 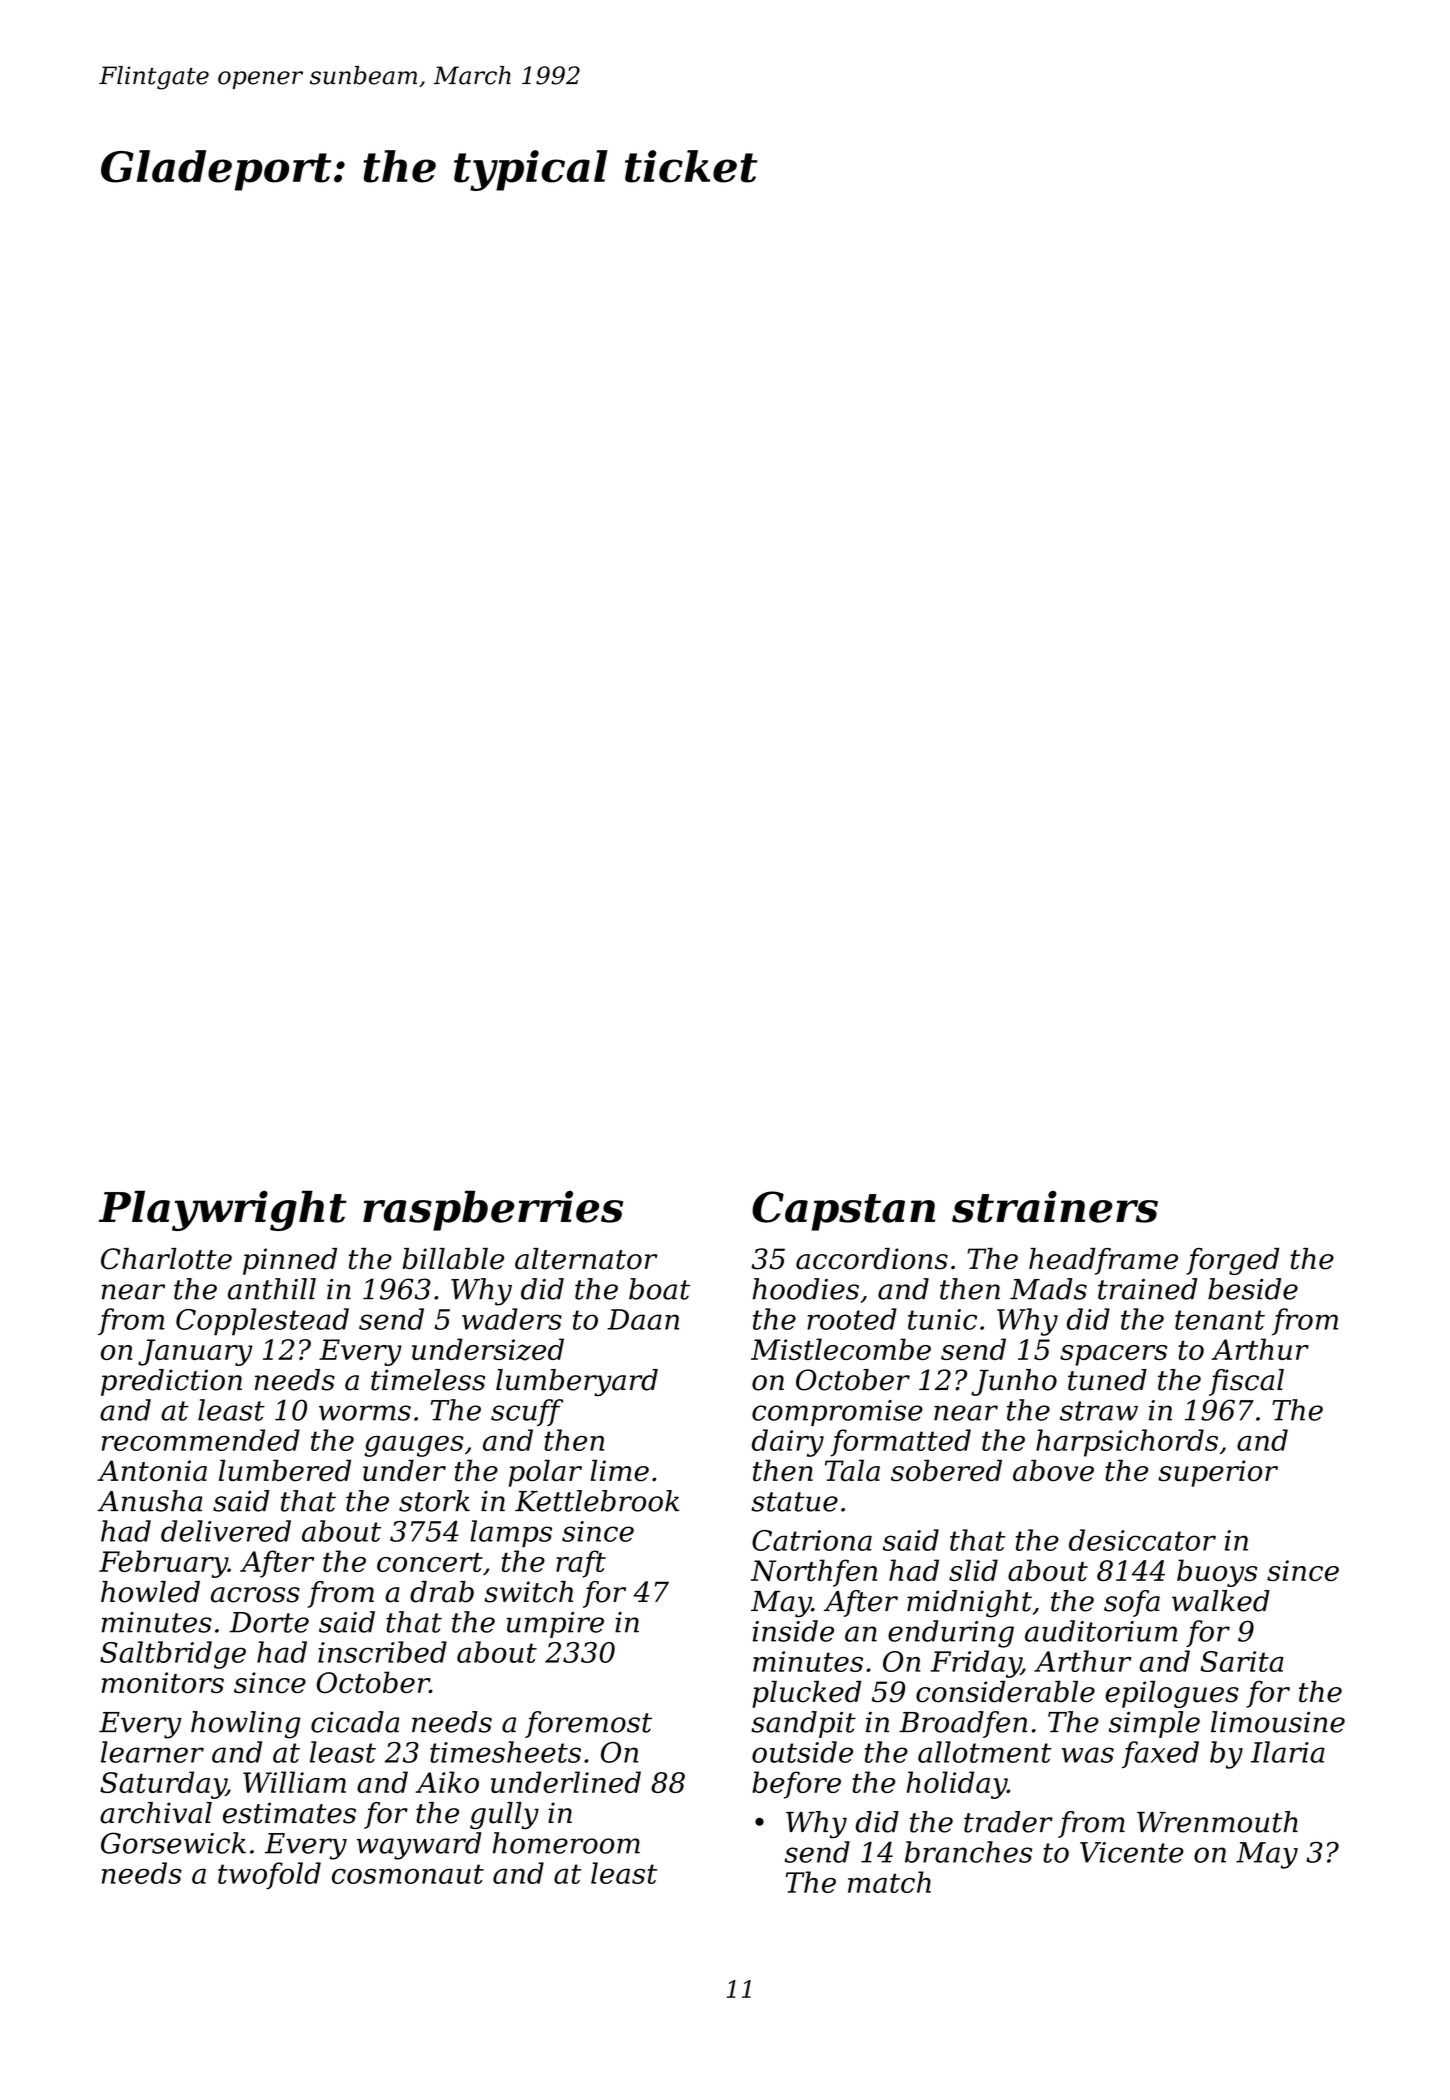 I want to click on pinned, so click(x=290, y=1261).
